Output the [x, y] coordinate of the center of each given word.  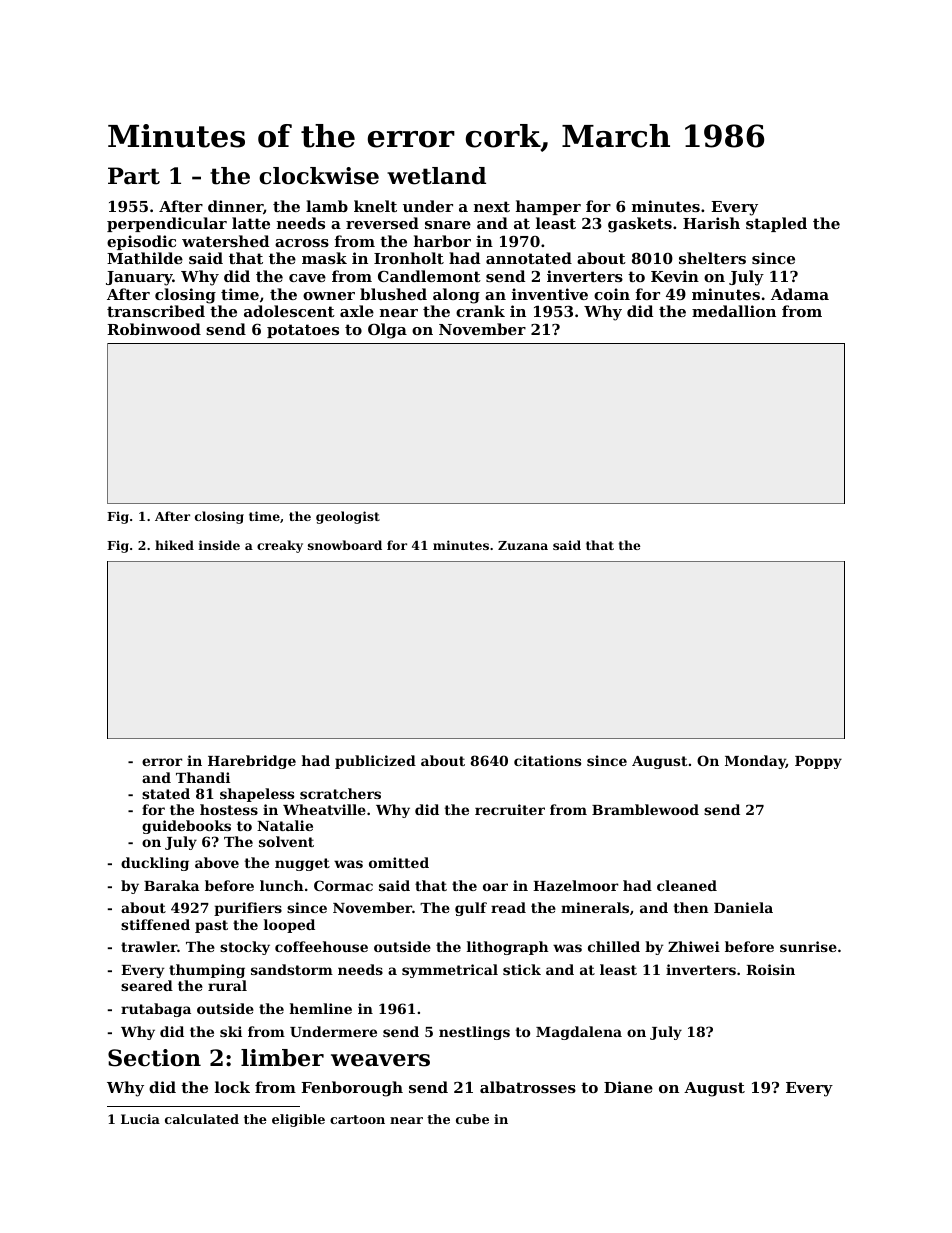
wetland [436, 176]
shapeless [257, 795]
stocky [245, 948]
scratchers [340, 793]
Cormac [343, 885]
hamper [548, 207]
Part [134, 176]
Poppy [818, 762]
